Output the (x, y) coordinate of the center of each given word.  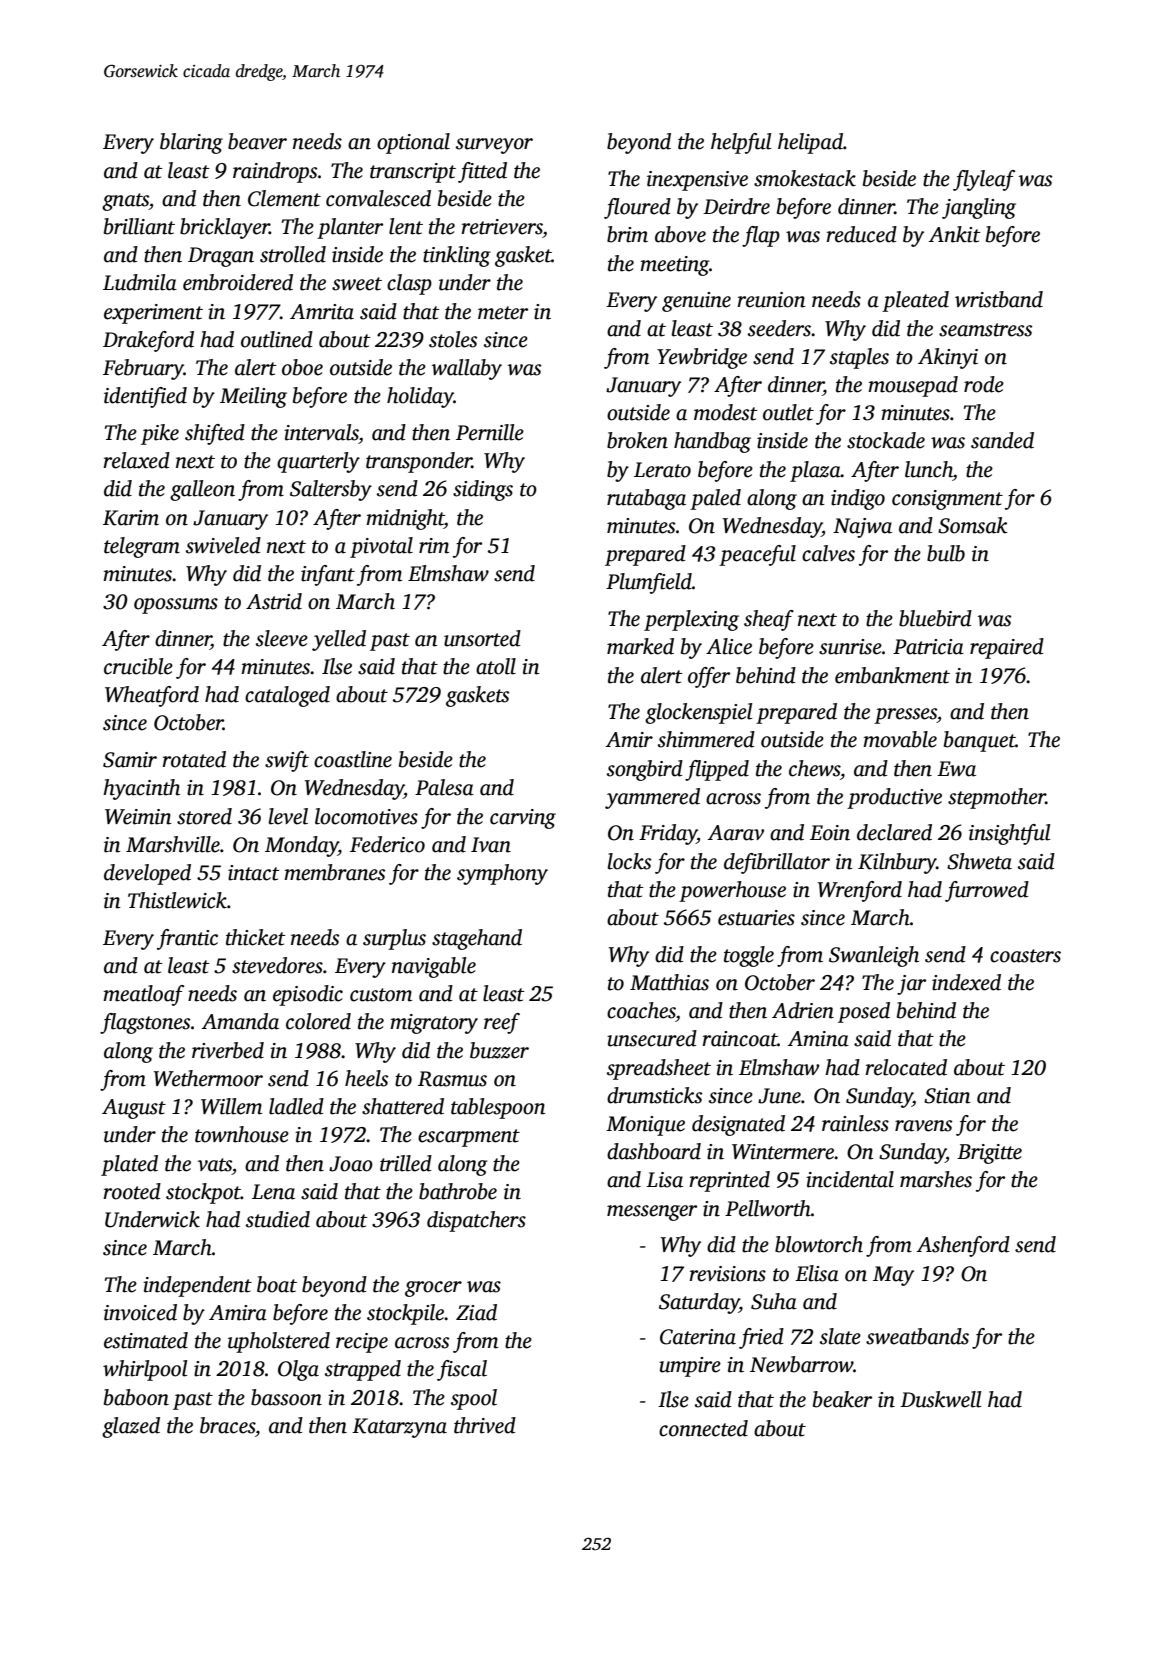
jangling (979, 208)
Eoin (830, 833)
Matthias (669, 982)
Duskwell (940, 1399)
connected (703, 1428)
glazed (131, 1427)
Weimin (138, 817)
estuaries (756, 918)
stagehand (477, 939)
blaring (191, 143)
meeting (674, 266)
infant (328, 575)
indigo (858, 499)
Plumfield (649, 583)
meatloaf (143, 995)
